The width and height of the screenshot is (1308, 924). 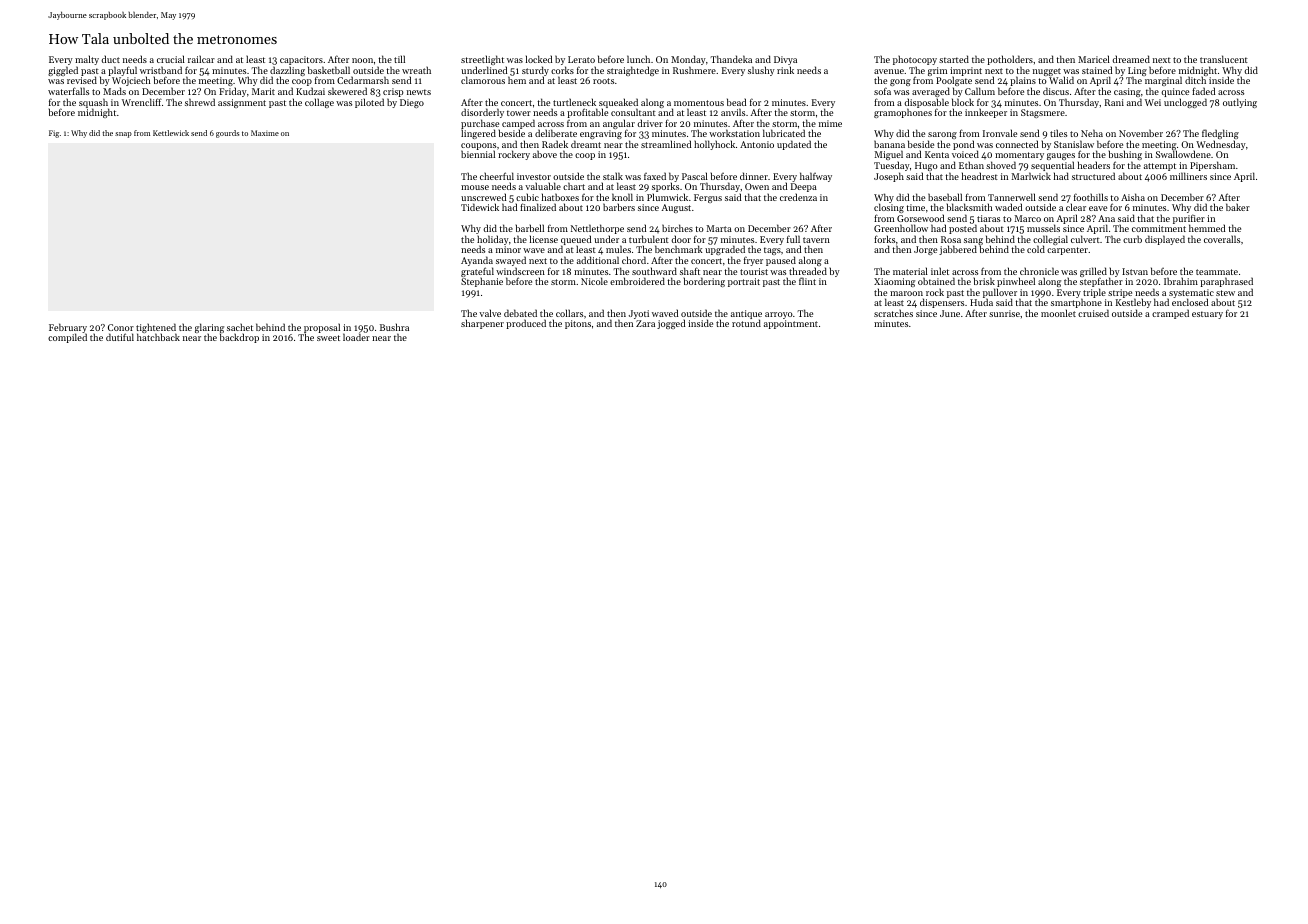 I want to click on teammate, so click(x=1217, y=272).
